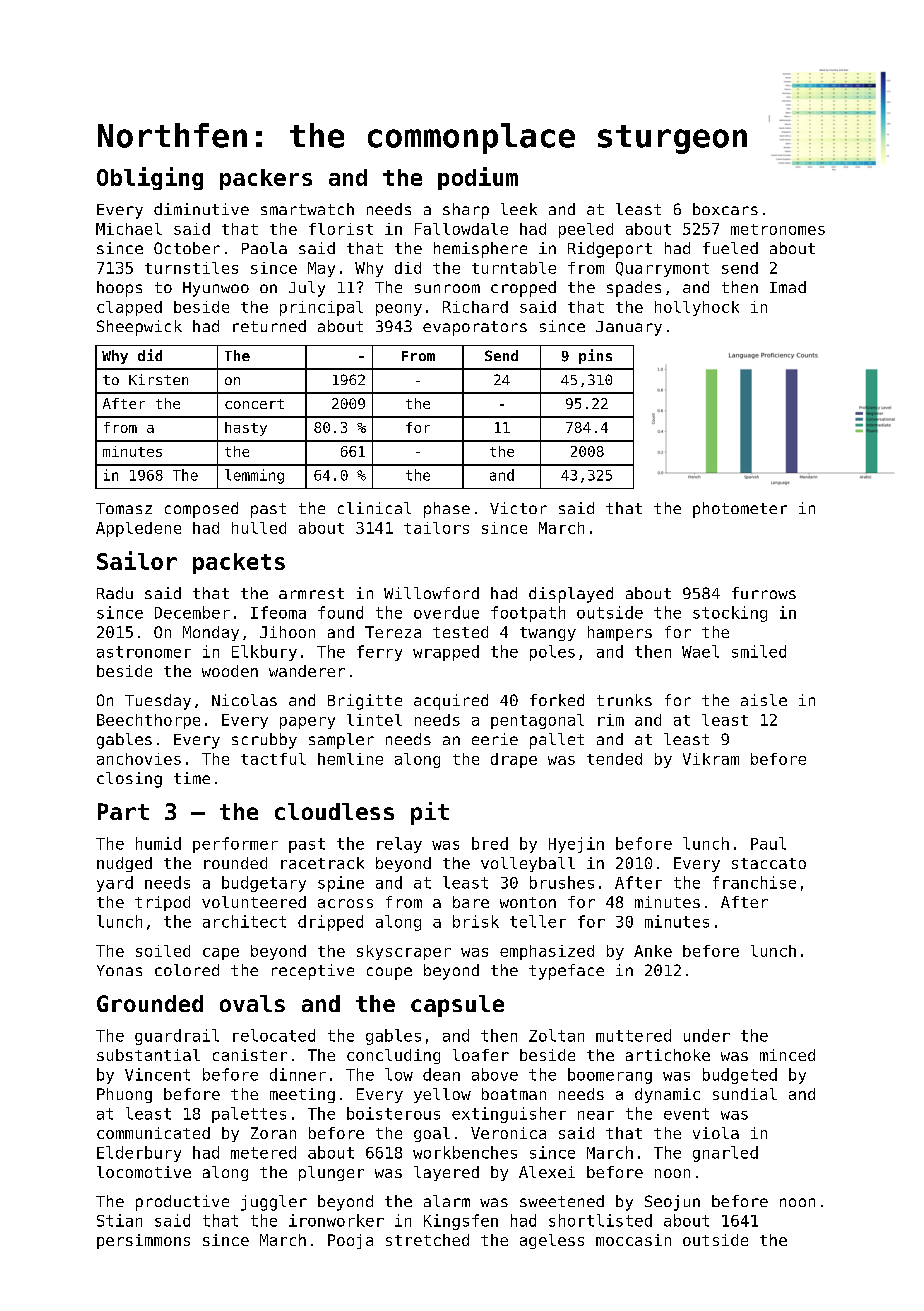 This image has width=924, height=1311. I want to click on Nicolas, so click(244, 700).
